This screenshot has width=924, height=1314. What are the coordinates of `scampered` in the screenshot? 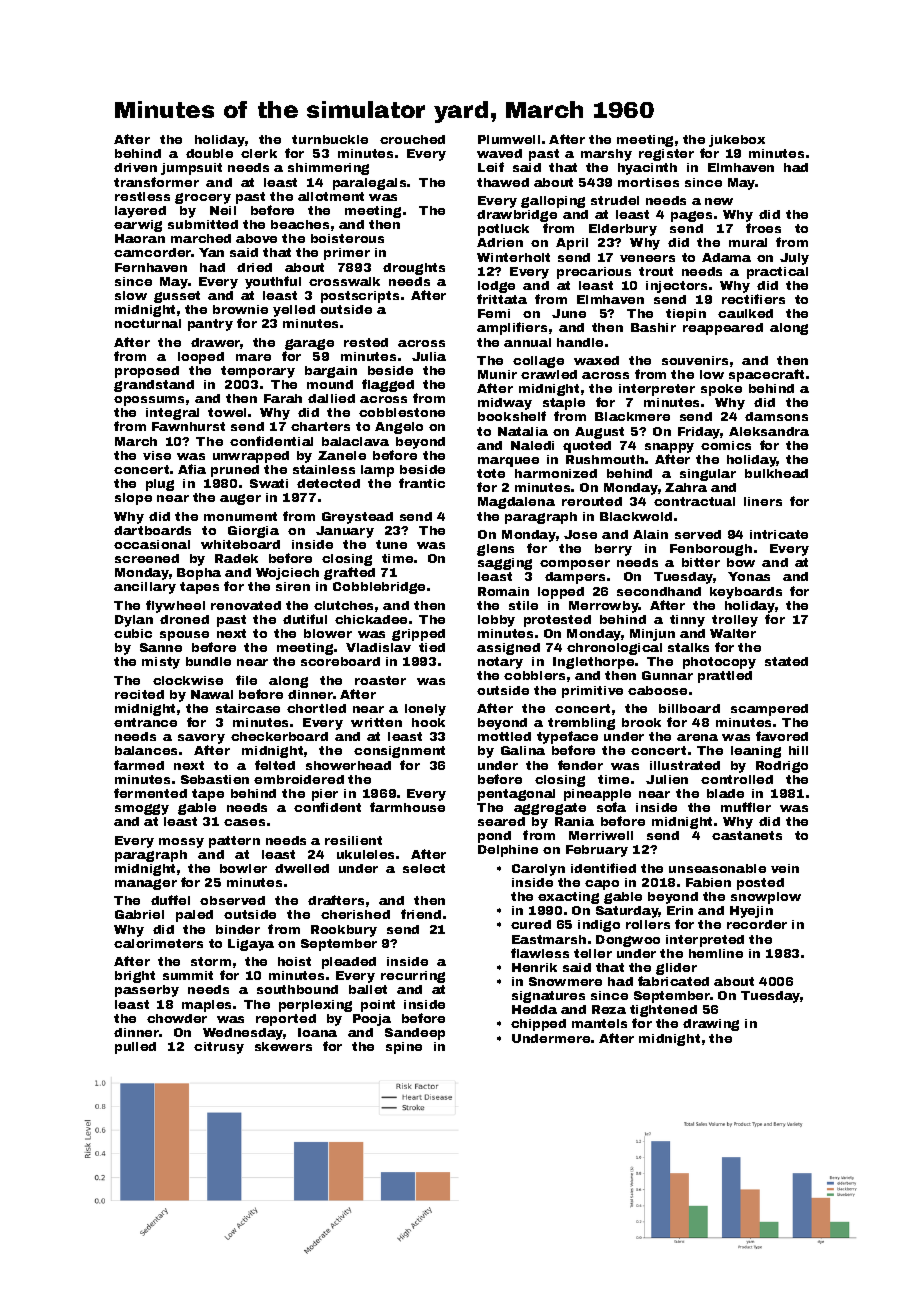 It's located at (769, 710).
